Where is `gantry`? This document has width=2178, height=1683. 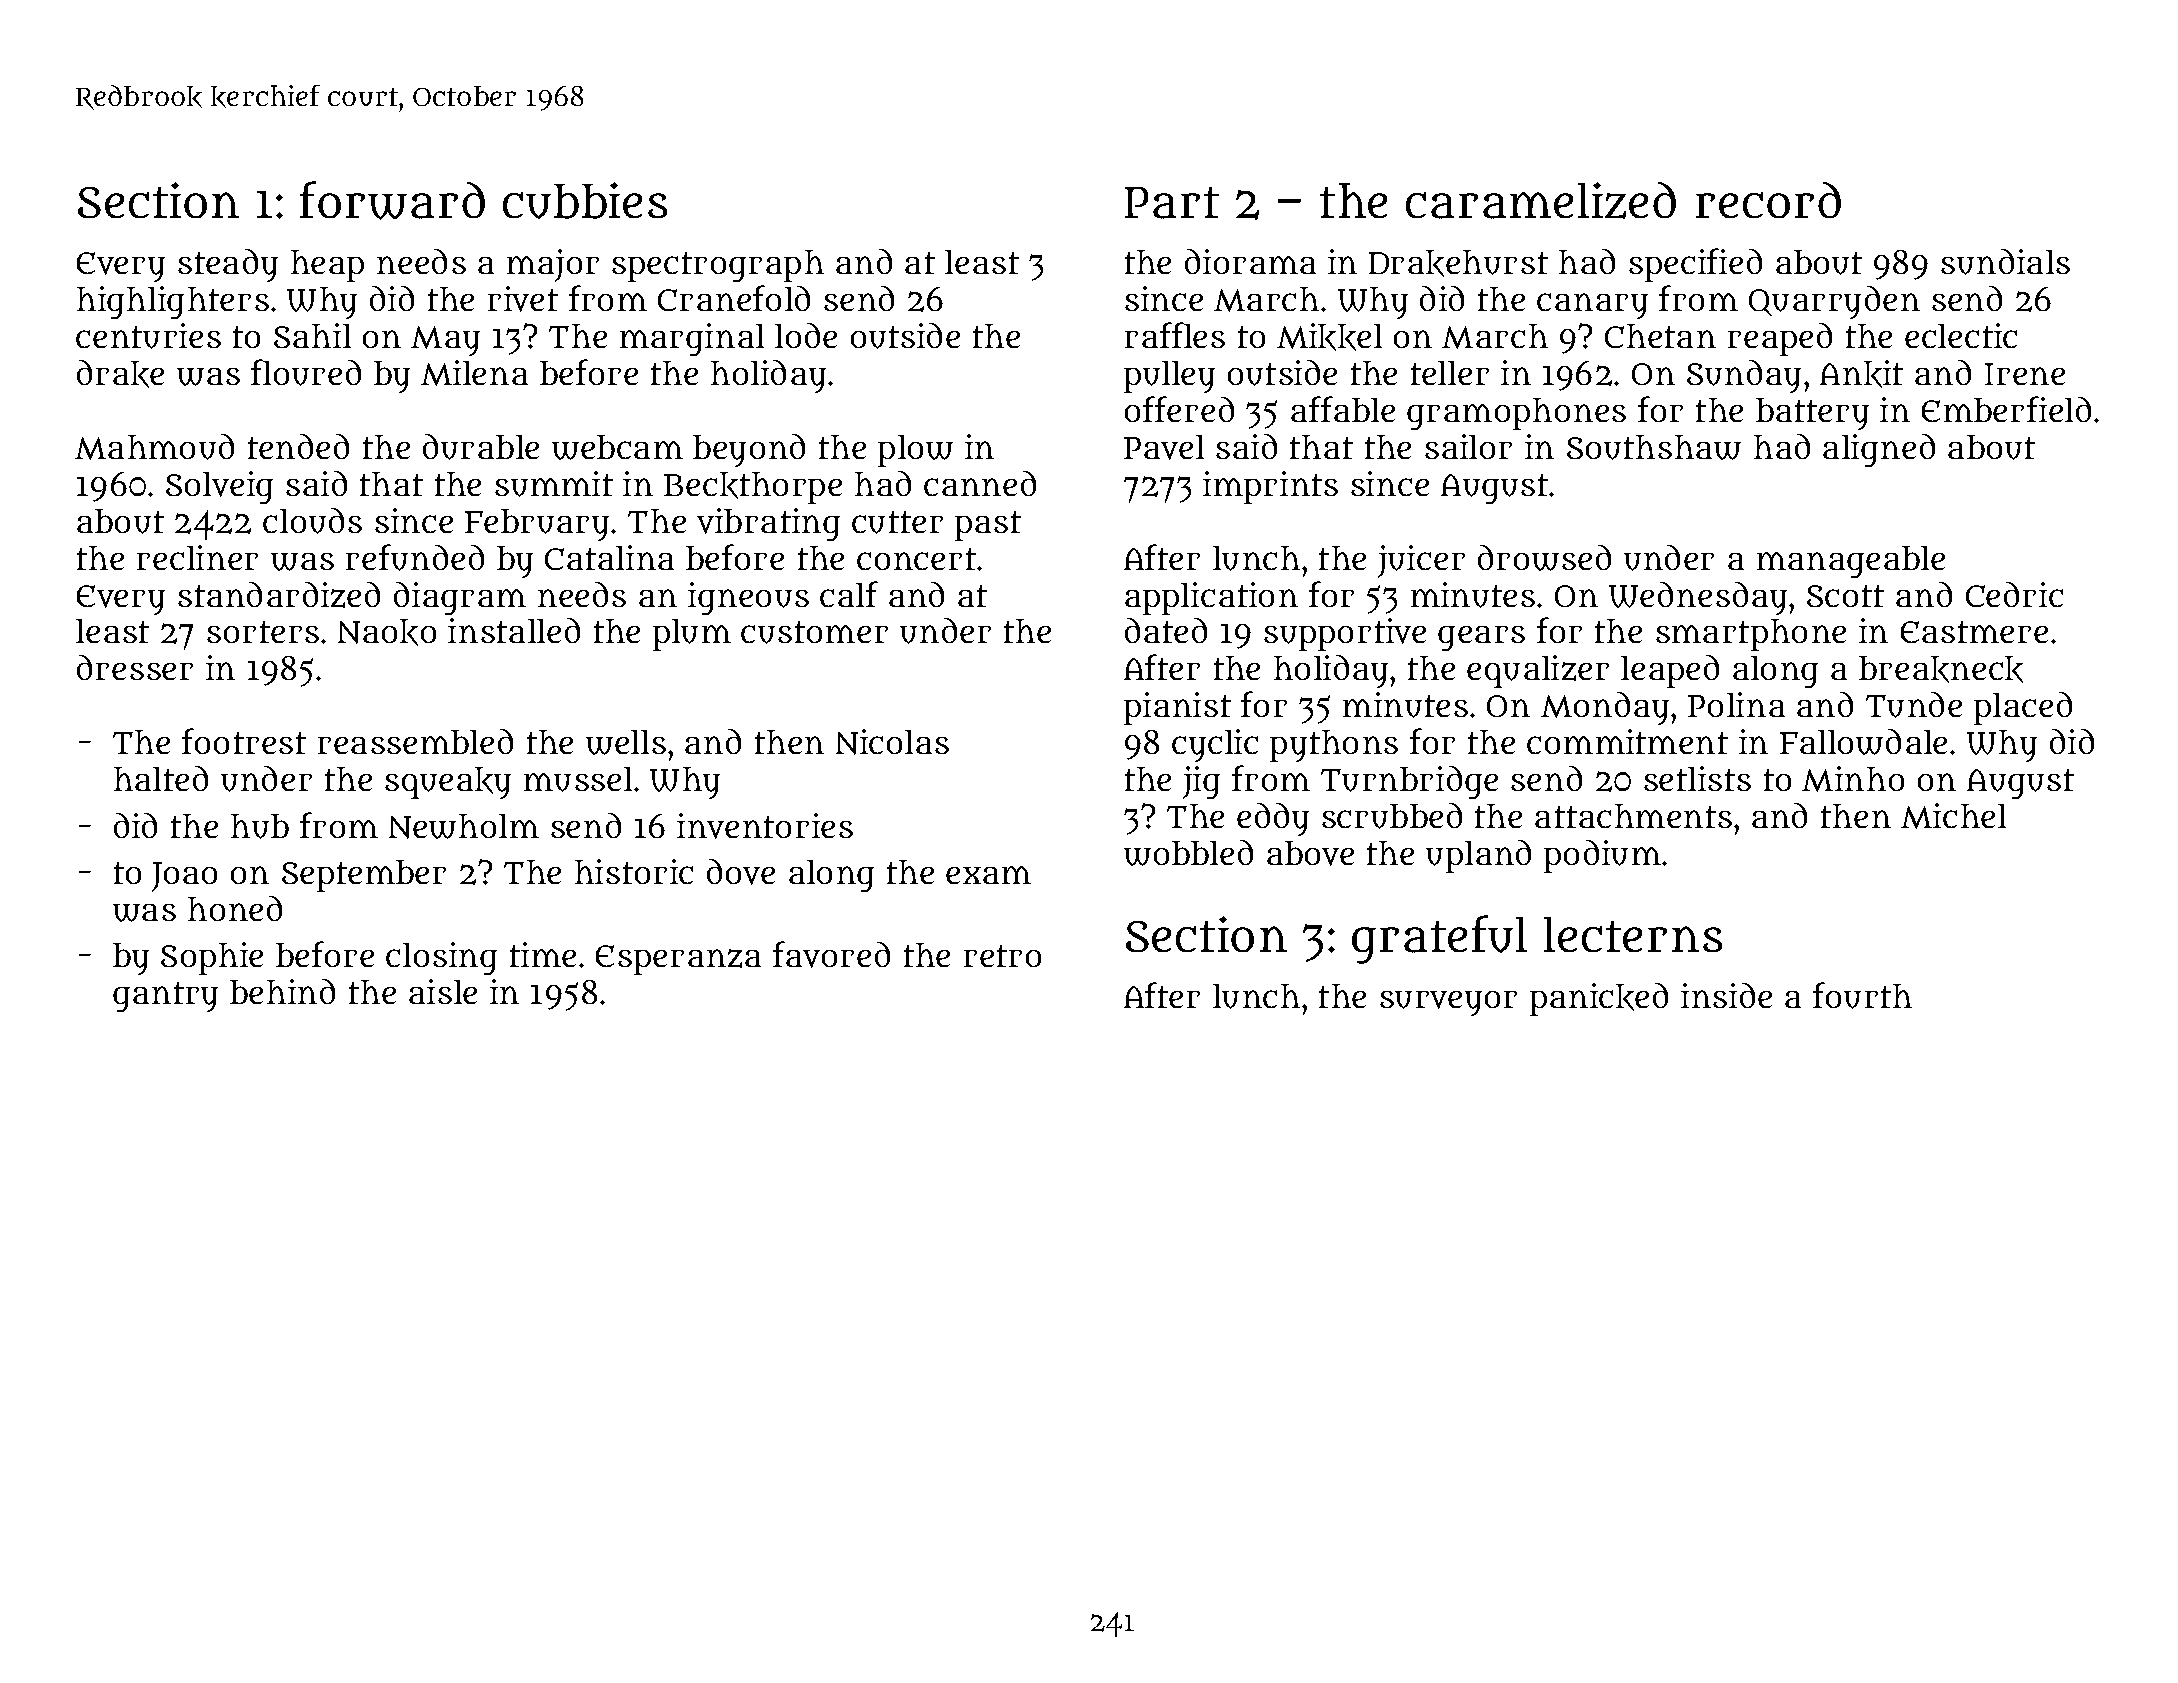 gantry is located at coordinates (165, 997).
